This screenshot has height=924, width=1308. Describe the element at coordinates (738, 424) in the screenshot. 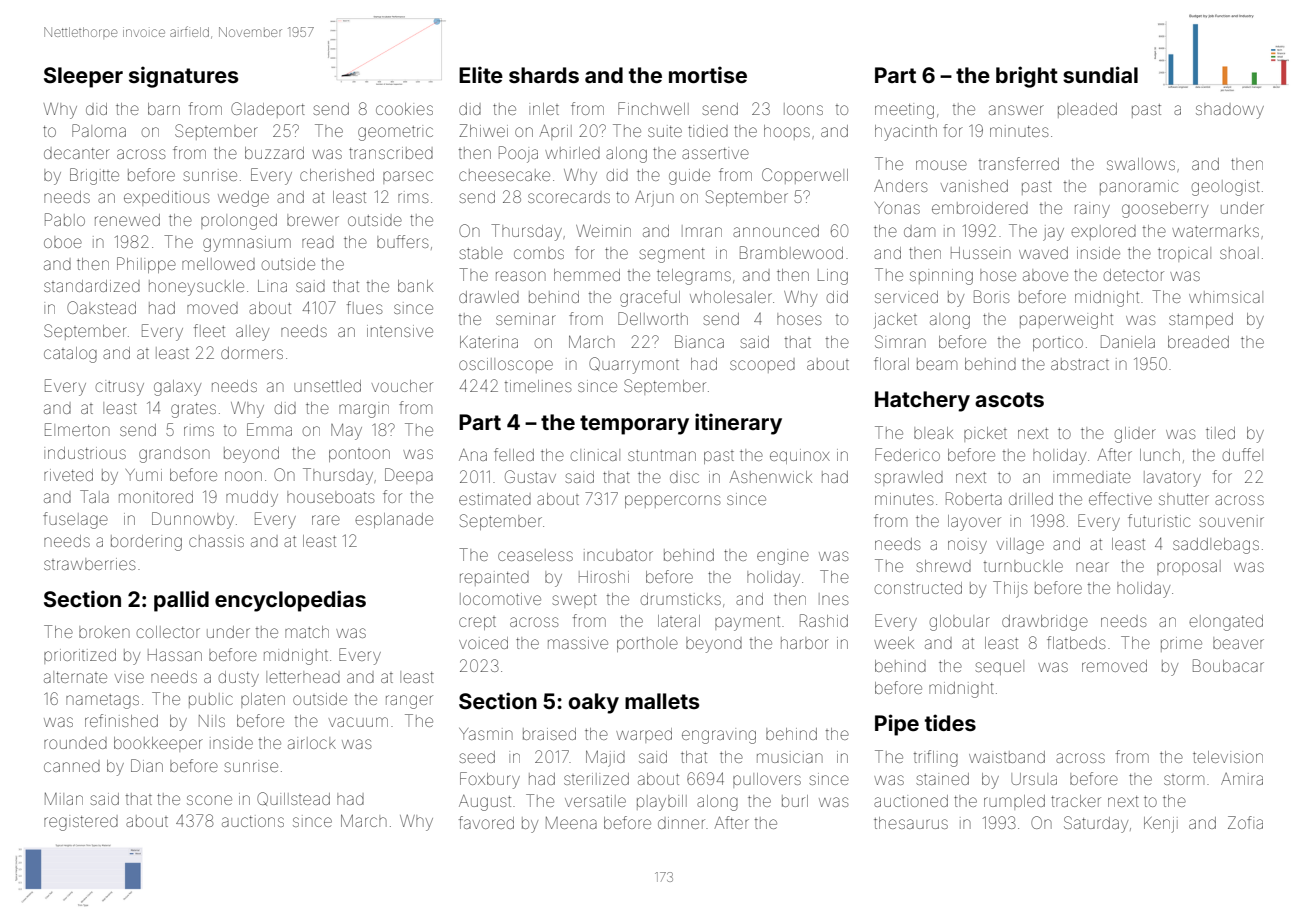

I see `itinerary` at that location.
